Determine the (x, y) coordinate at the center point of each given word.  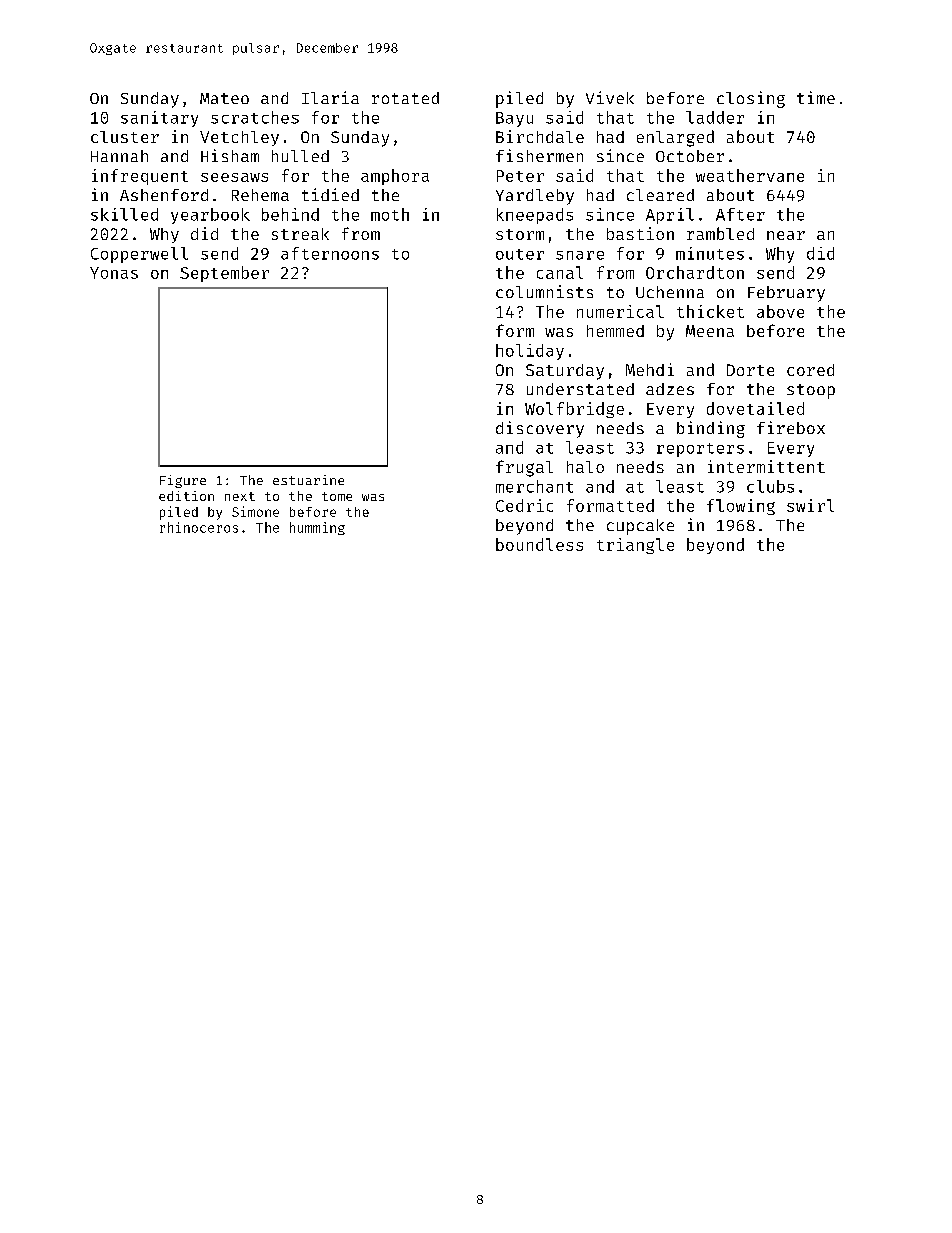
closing (751, 99)
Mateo (224, 98)
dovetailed (755, 408)
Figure (183, 481)
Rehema (260, 195)
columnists (544, 291)
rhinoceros (199, 527)
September (224, 274)
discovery (540, 429)
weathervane (750, 175)
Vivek (610, 97)
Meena (710, 331)
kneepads (535, 216)
